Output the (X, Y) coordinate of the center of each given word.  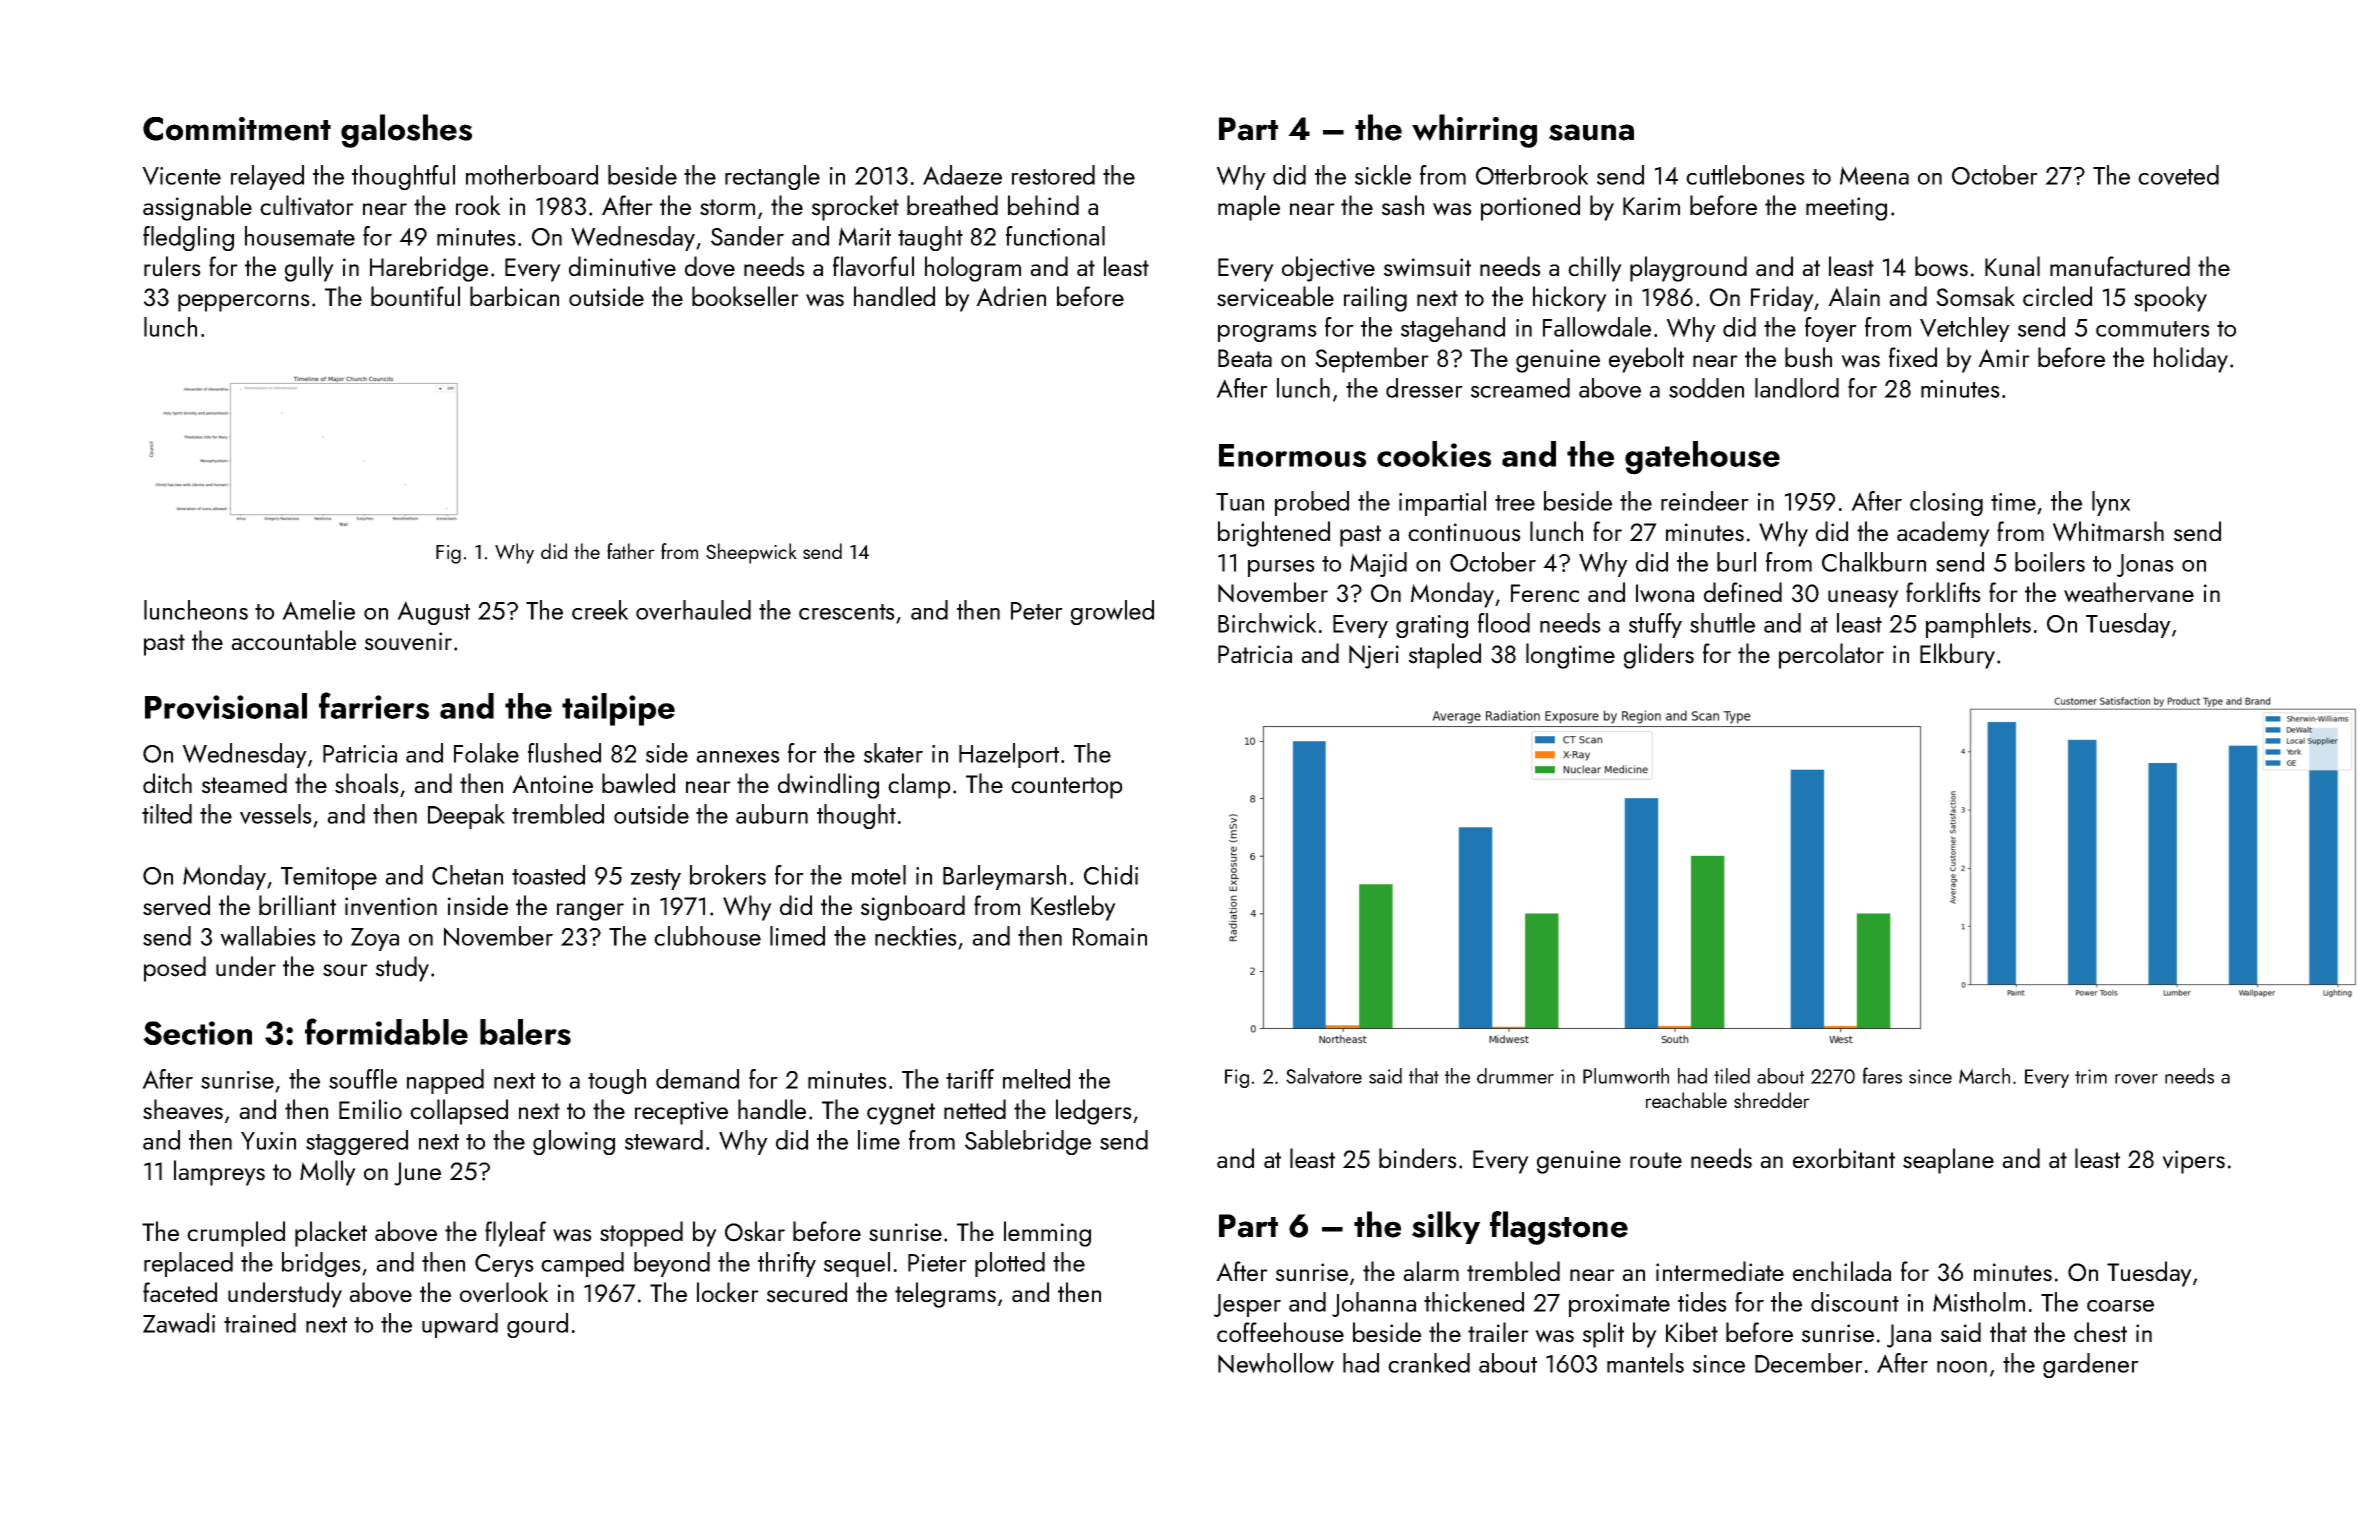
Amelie (318, 610)
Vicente (181, 176)
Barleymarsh (1004, 877)
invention (391, 906)
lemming (1047, 1234)
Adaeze (962, 175)
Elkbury (1957, 656)
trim (2091, 1076)
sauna (1591, 132)
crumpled (236, 1234)
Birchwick (1267, 623)
